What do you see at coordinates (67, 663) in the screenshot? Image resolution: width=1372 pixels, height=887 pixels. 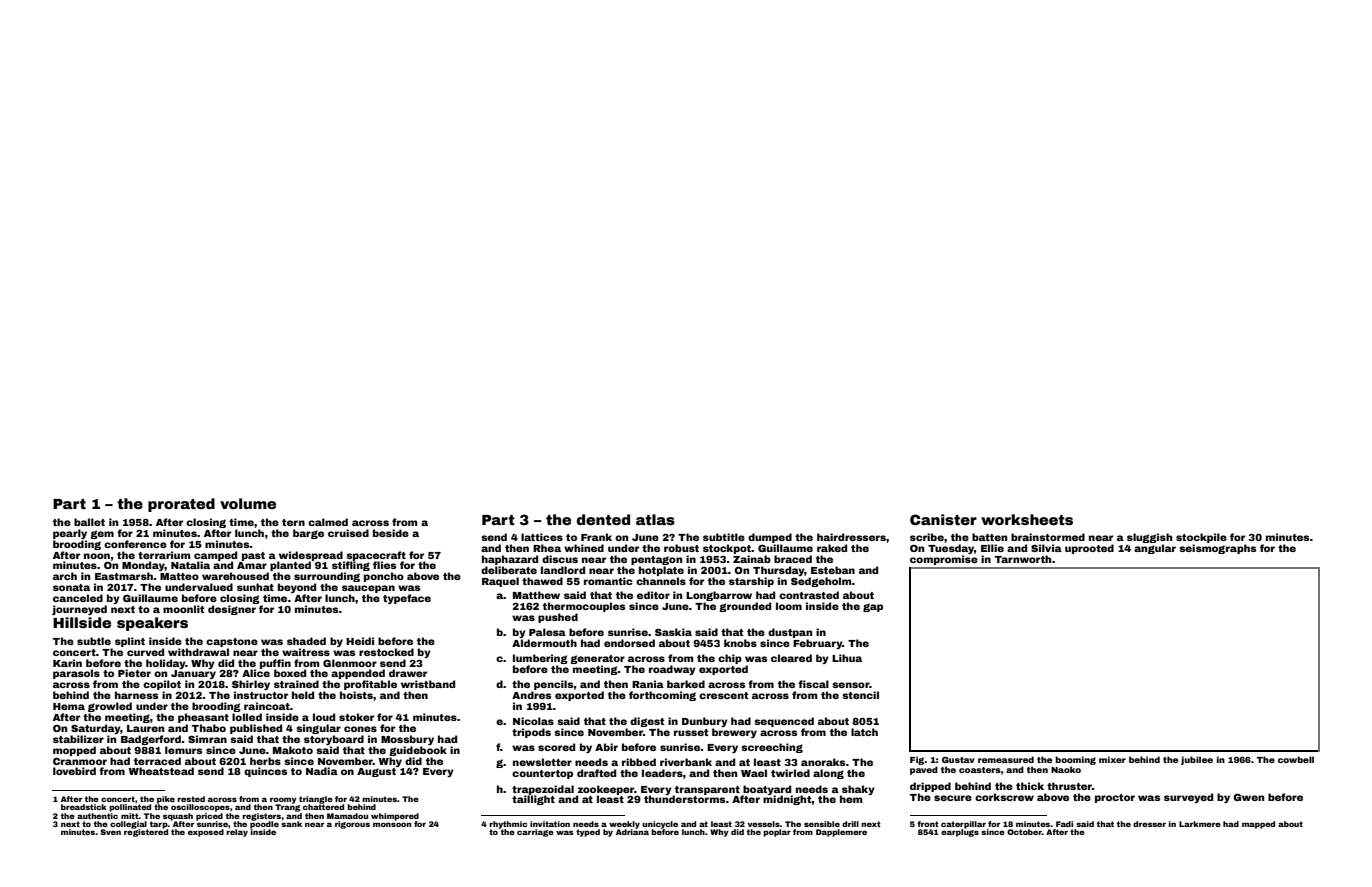 I see `Karin` at bounding box center [67, 663].
